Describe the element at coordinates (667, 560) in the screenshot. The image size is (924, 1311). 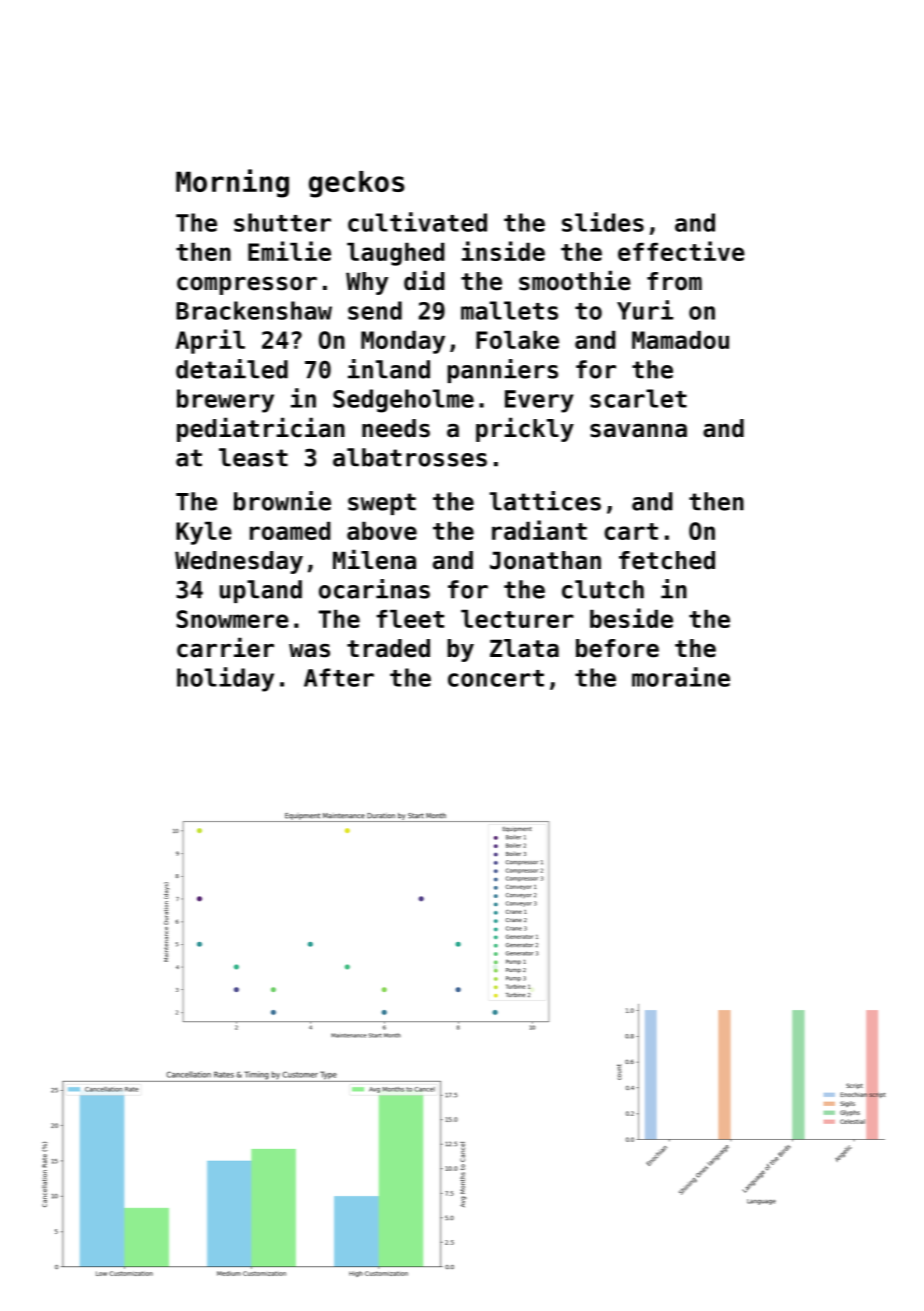
I see `fetched` at that location.
